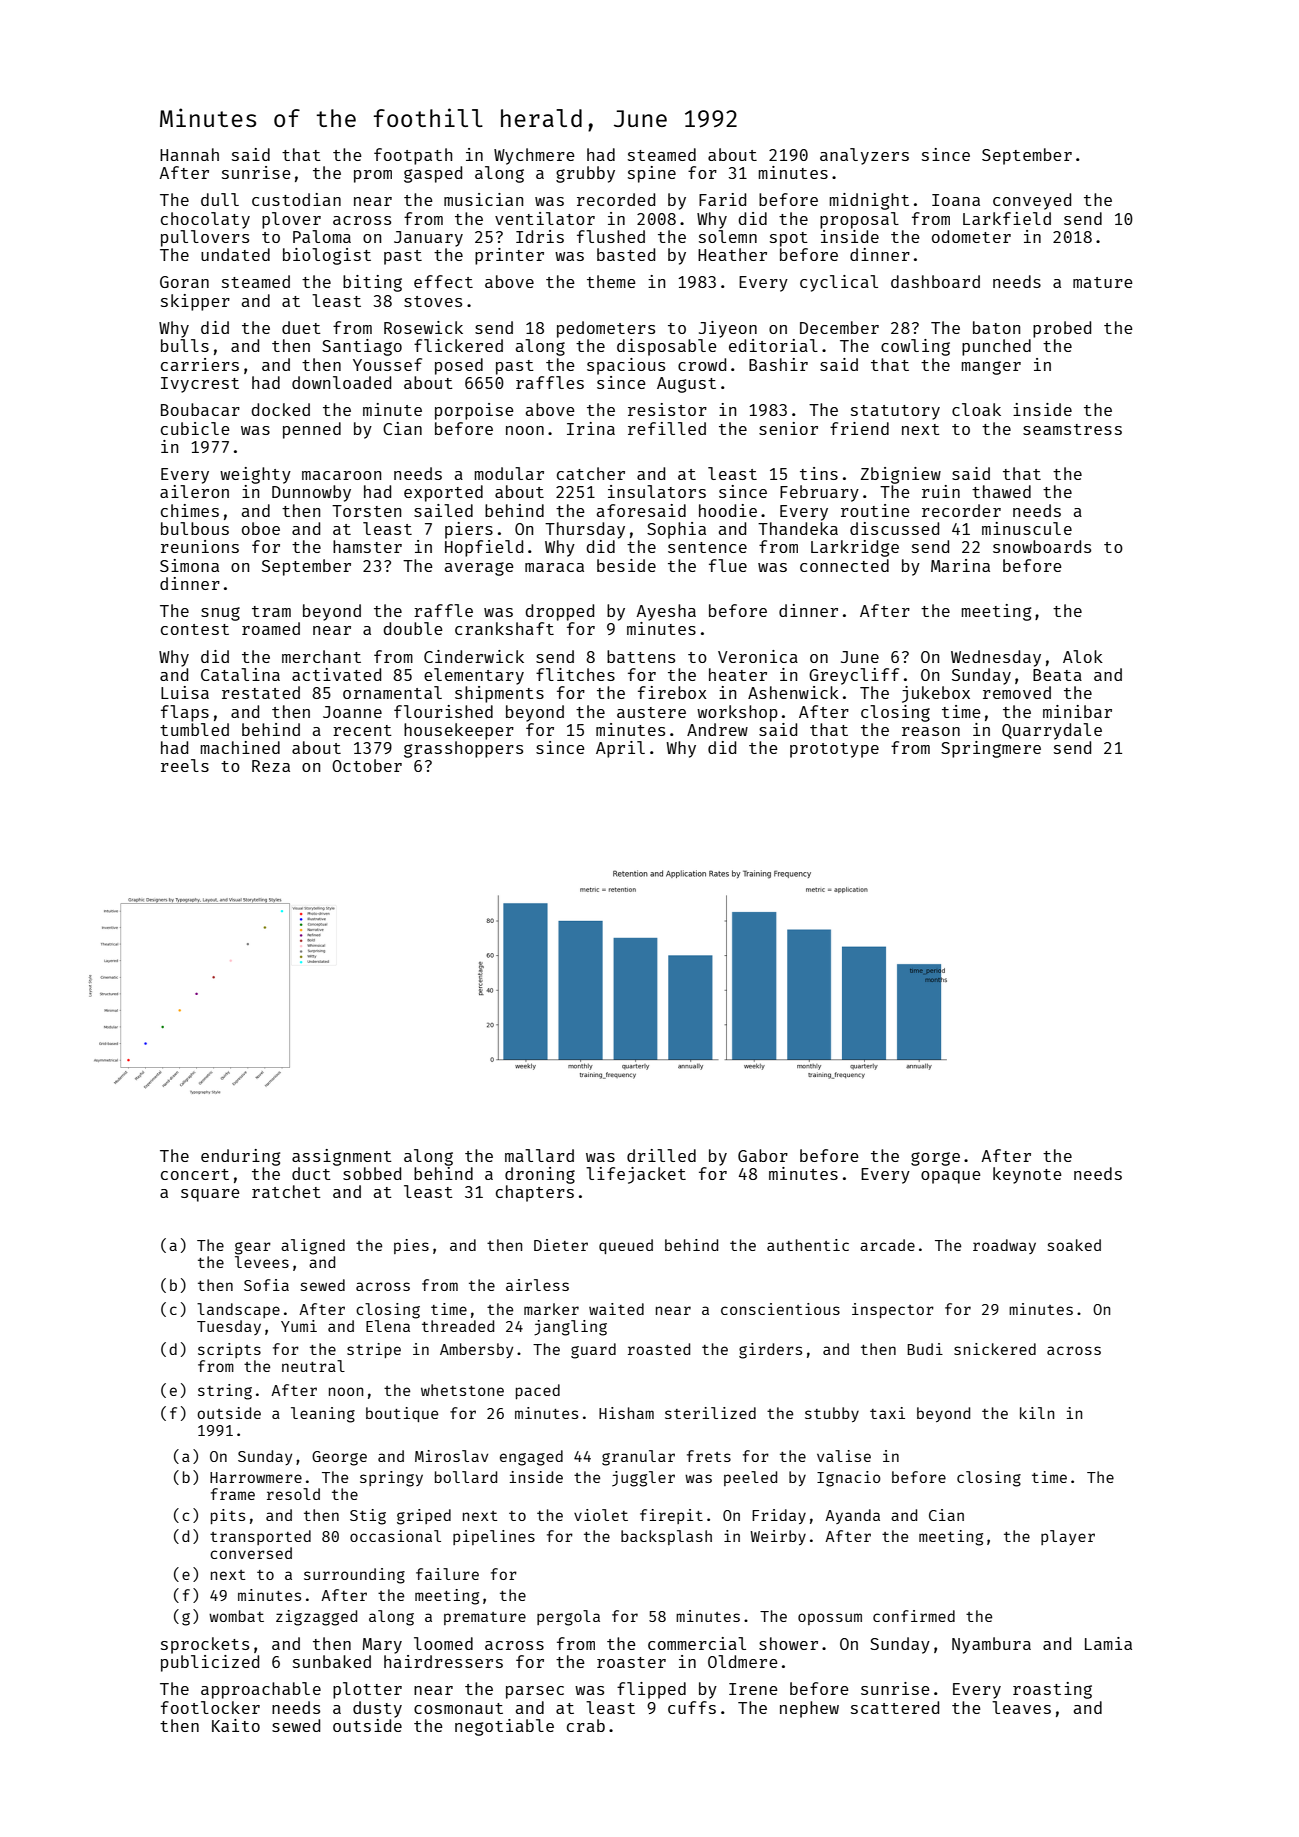 The image size is (1299, 1837). What do you see at coordinates (895, 412) in the page?
I see `statutory` at bounding box center [895, 412].
